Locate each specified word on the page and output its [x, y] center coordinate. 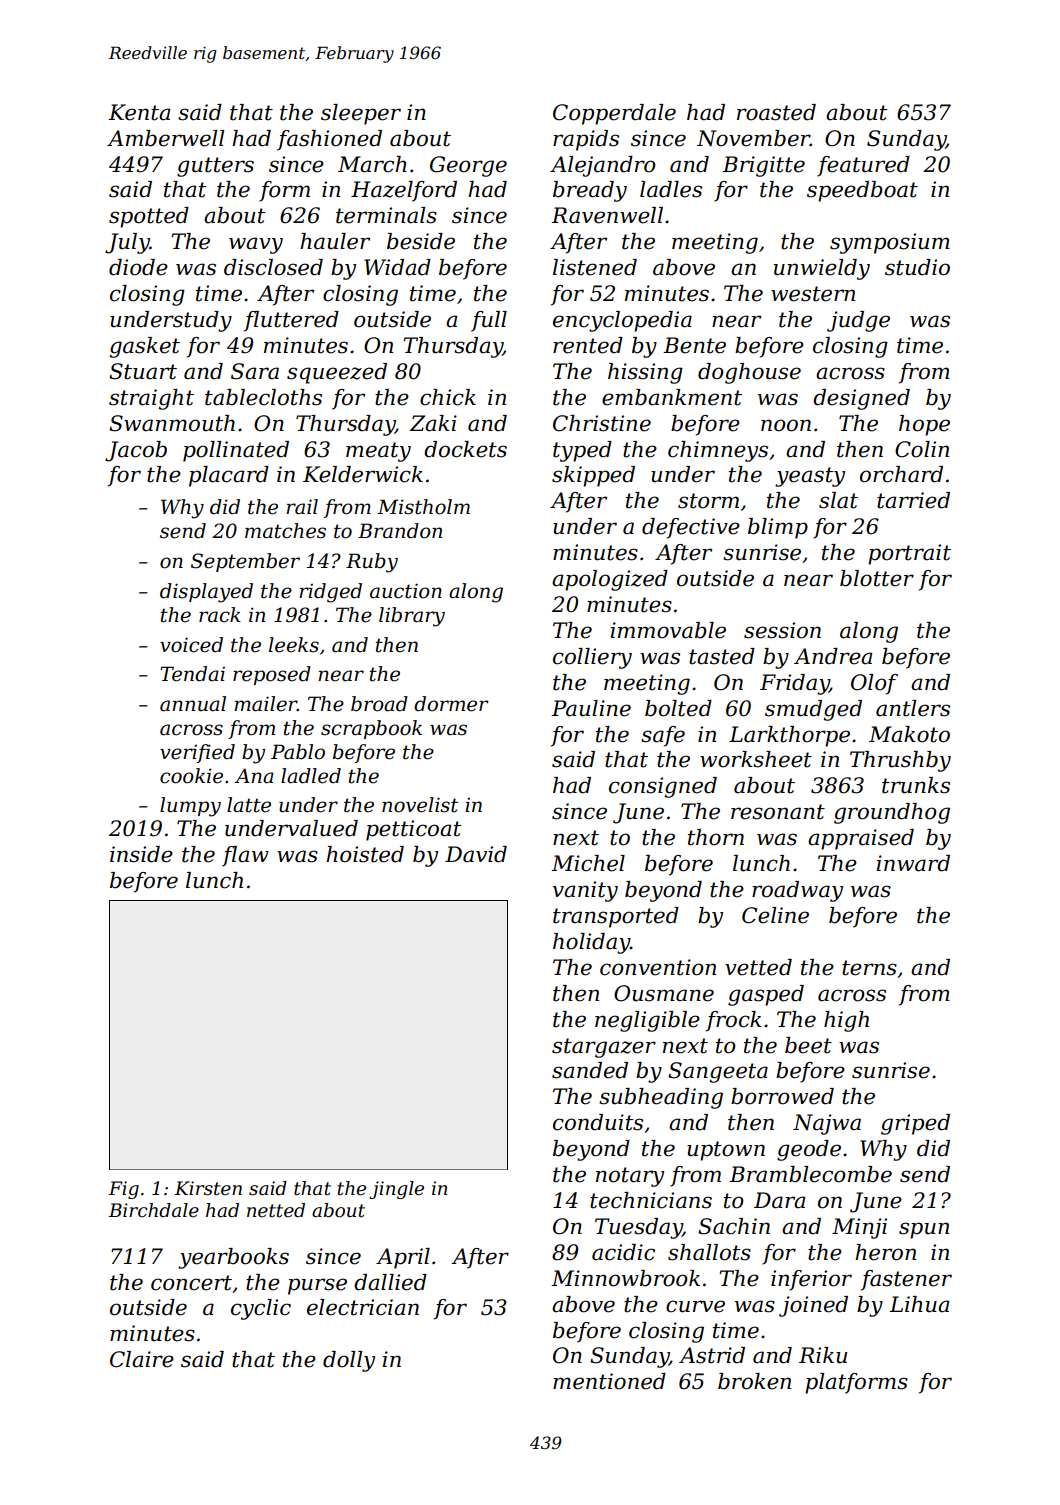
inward [913, 863]
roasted [776, 112]
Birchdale [153, 1210]
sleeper [361, 114]
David [476, 854]
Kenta [139, 112]
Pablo [298, 752]
